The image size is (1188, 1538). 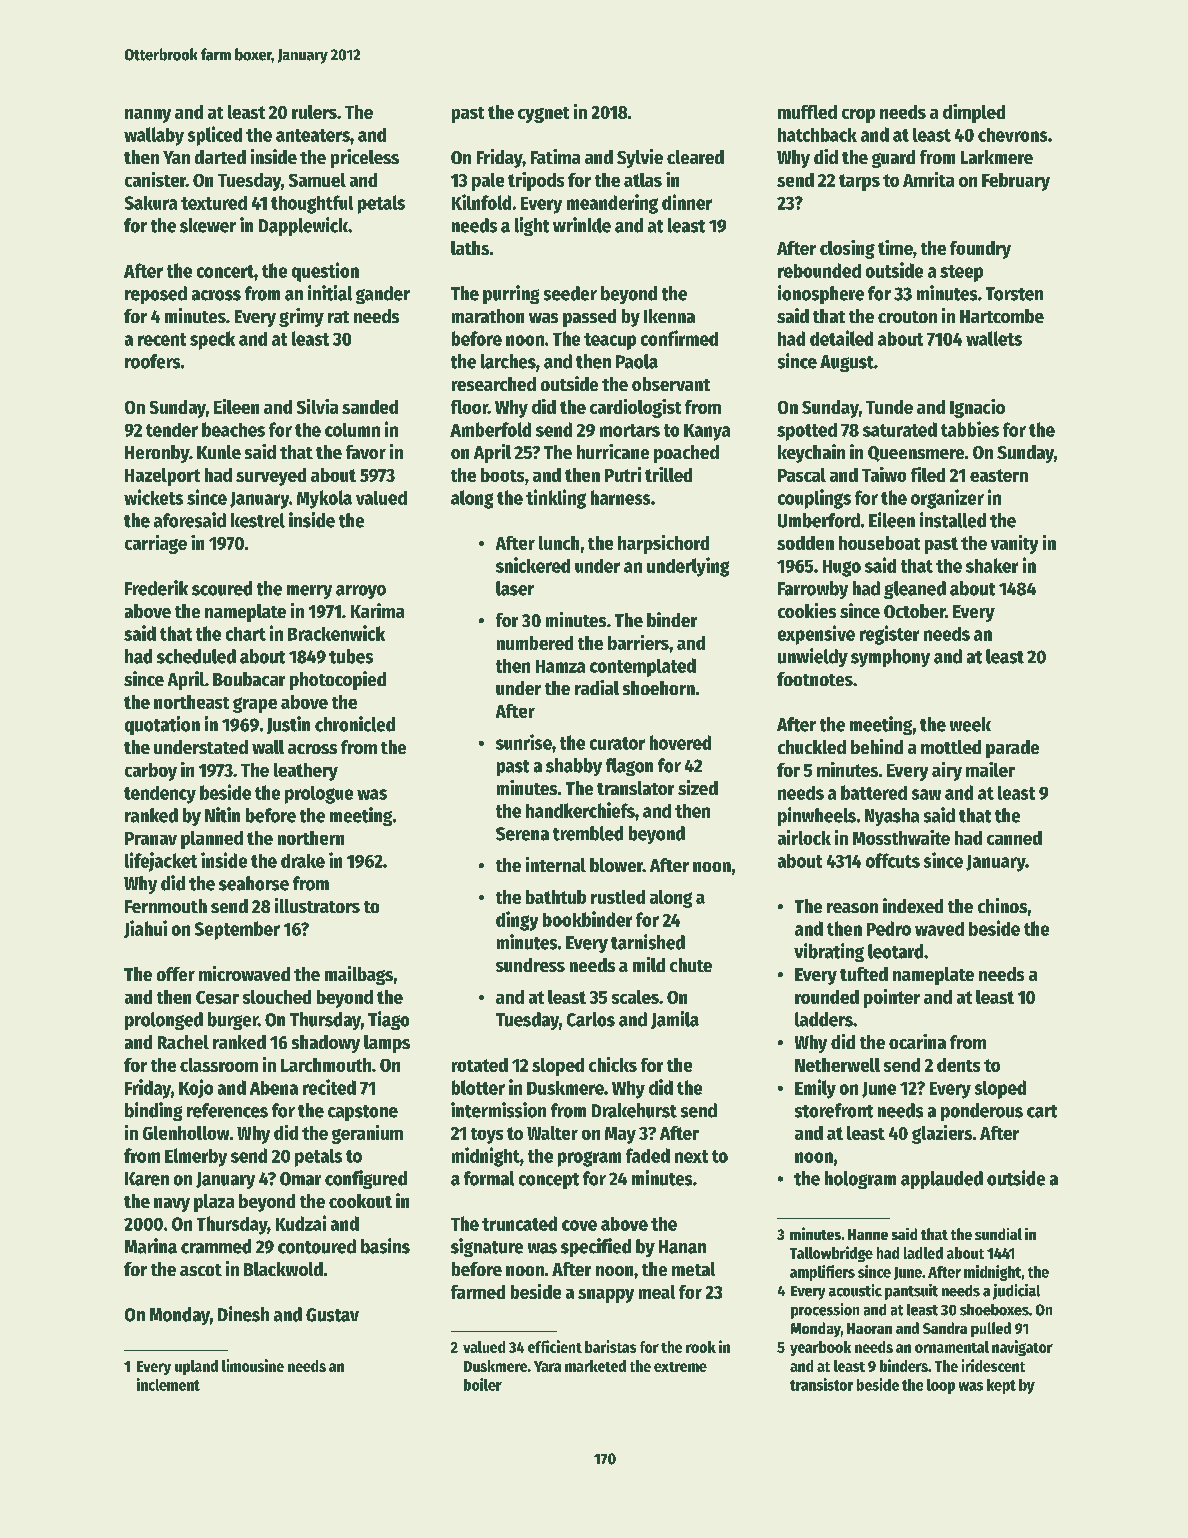 What do you see at coordinates (815, 679) in the document?
I see `footnotes` at bounding box center [815, 679].
